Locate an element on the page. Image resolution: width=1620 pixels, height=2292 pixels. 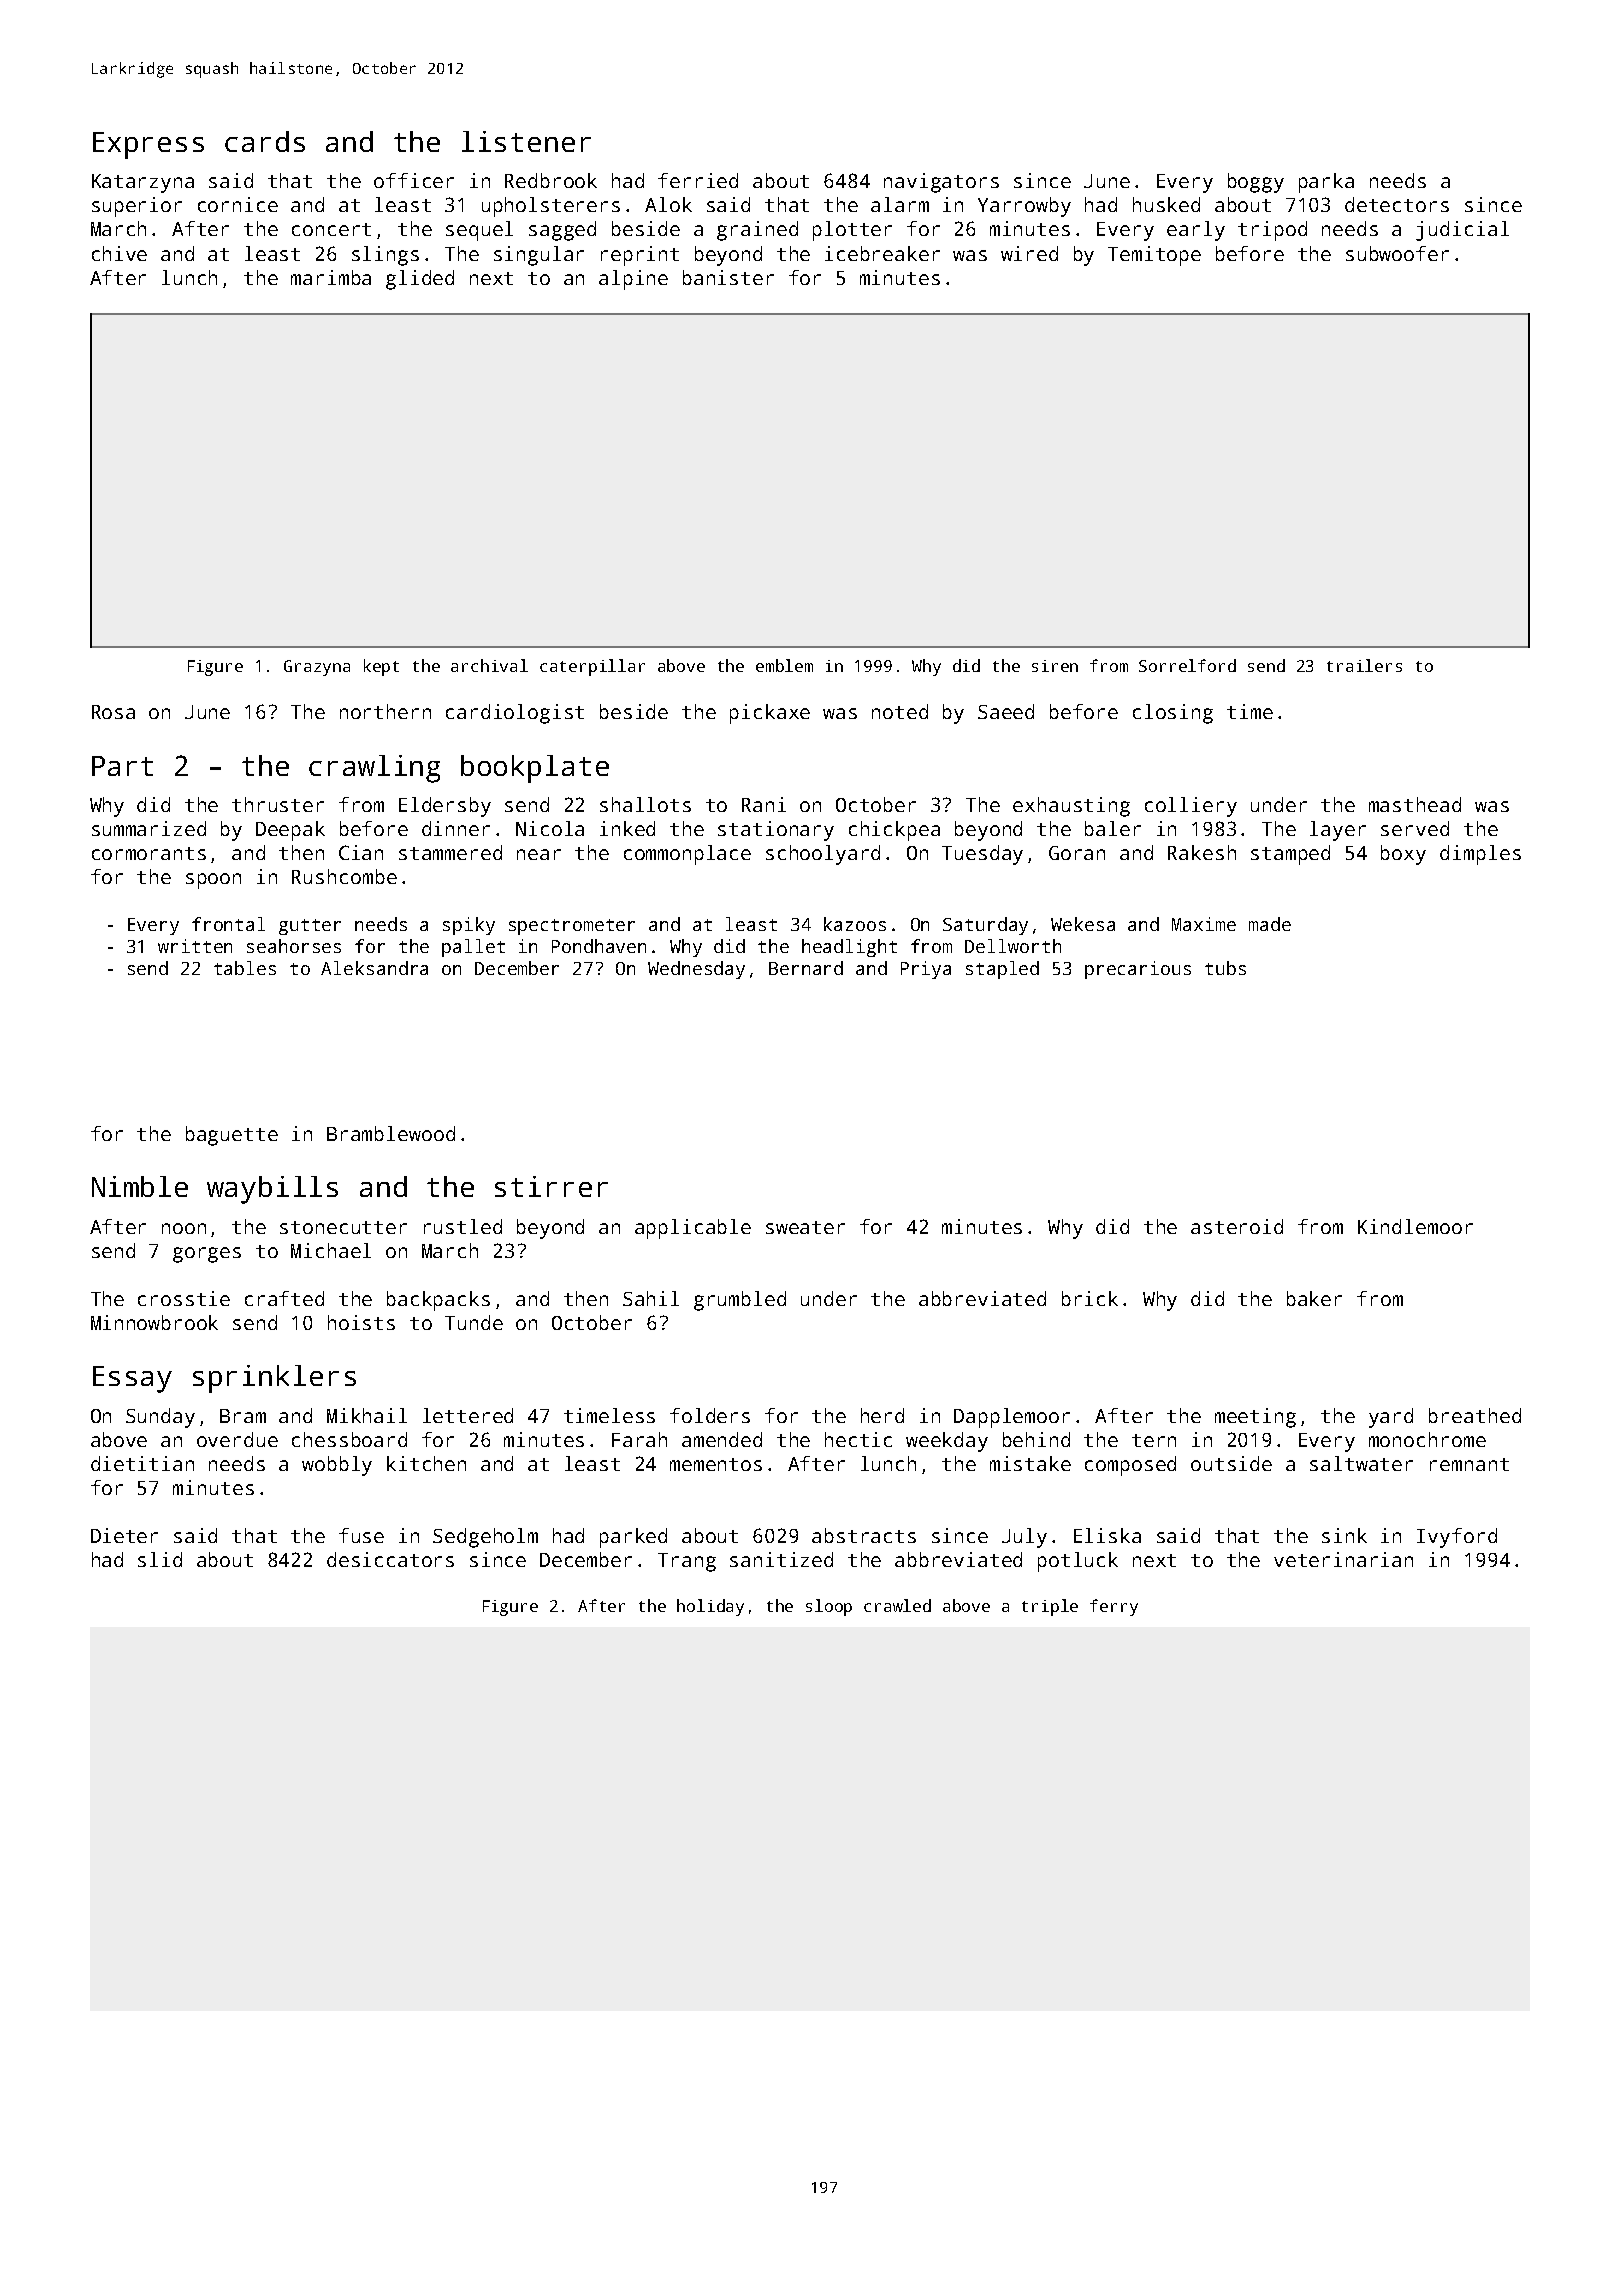
emblem is located at coordinates (784, 665).
